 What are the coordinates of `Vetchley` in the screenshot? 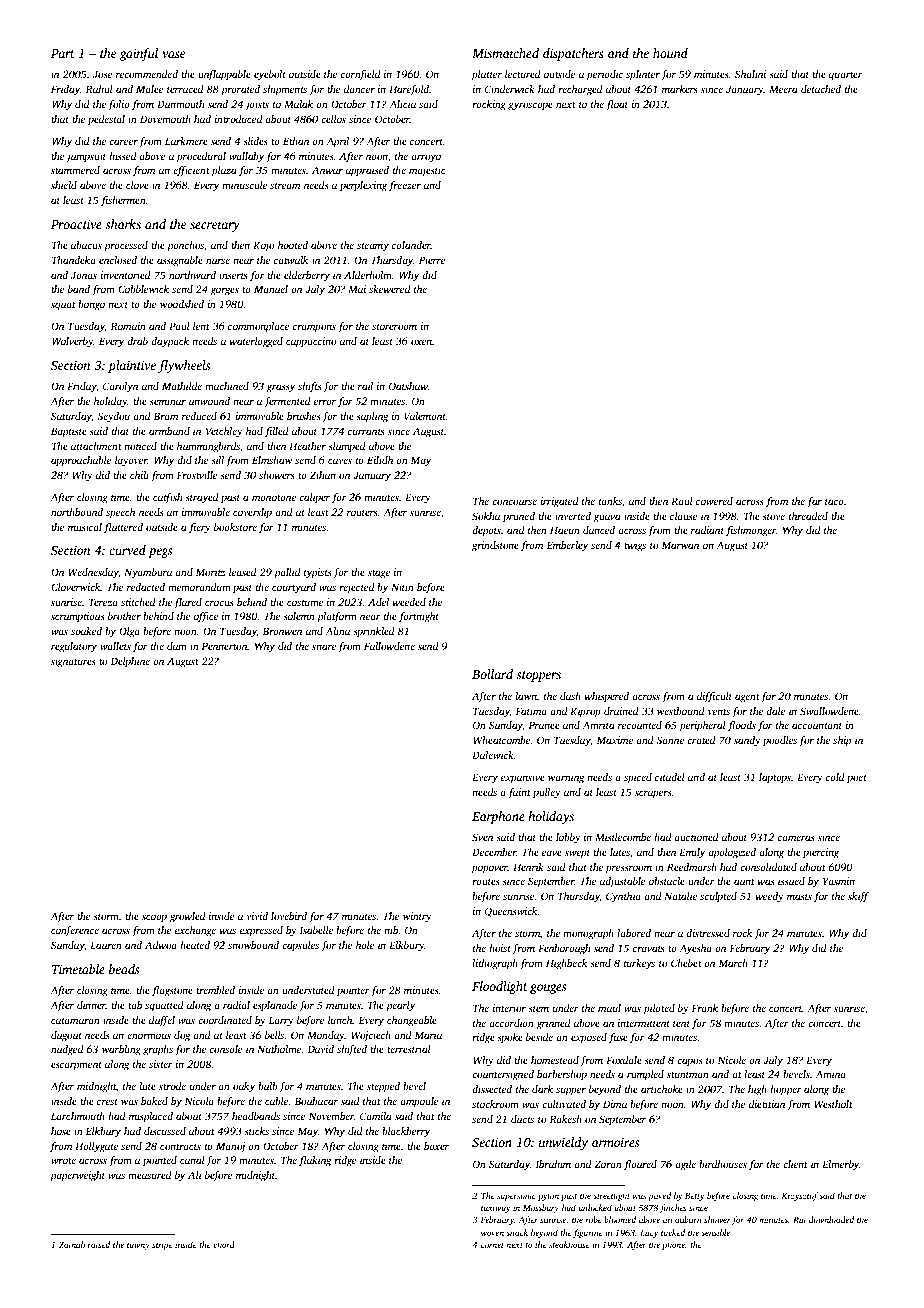 It's located at (224, 432).
